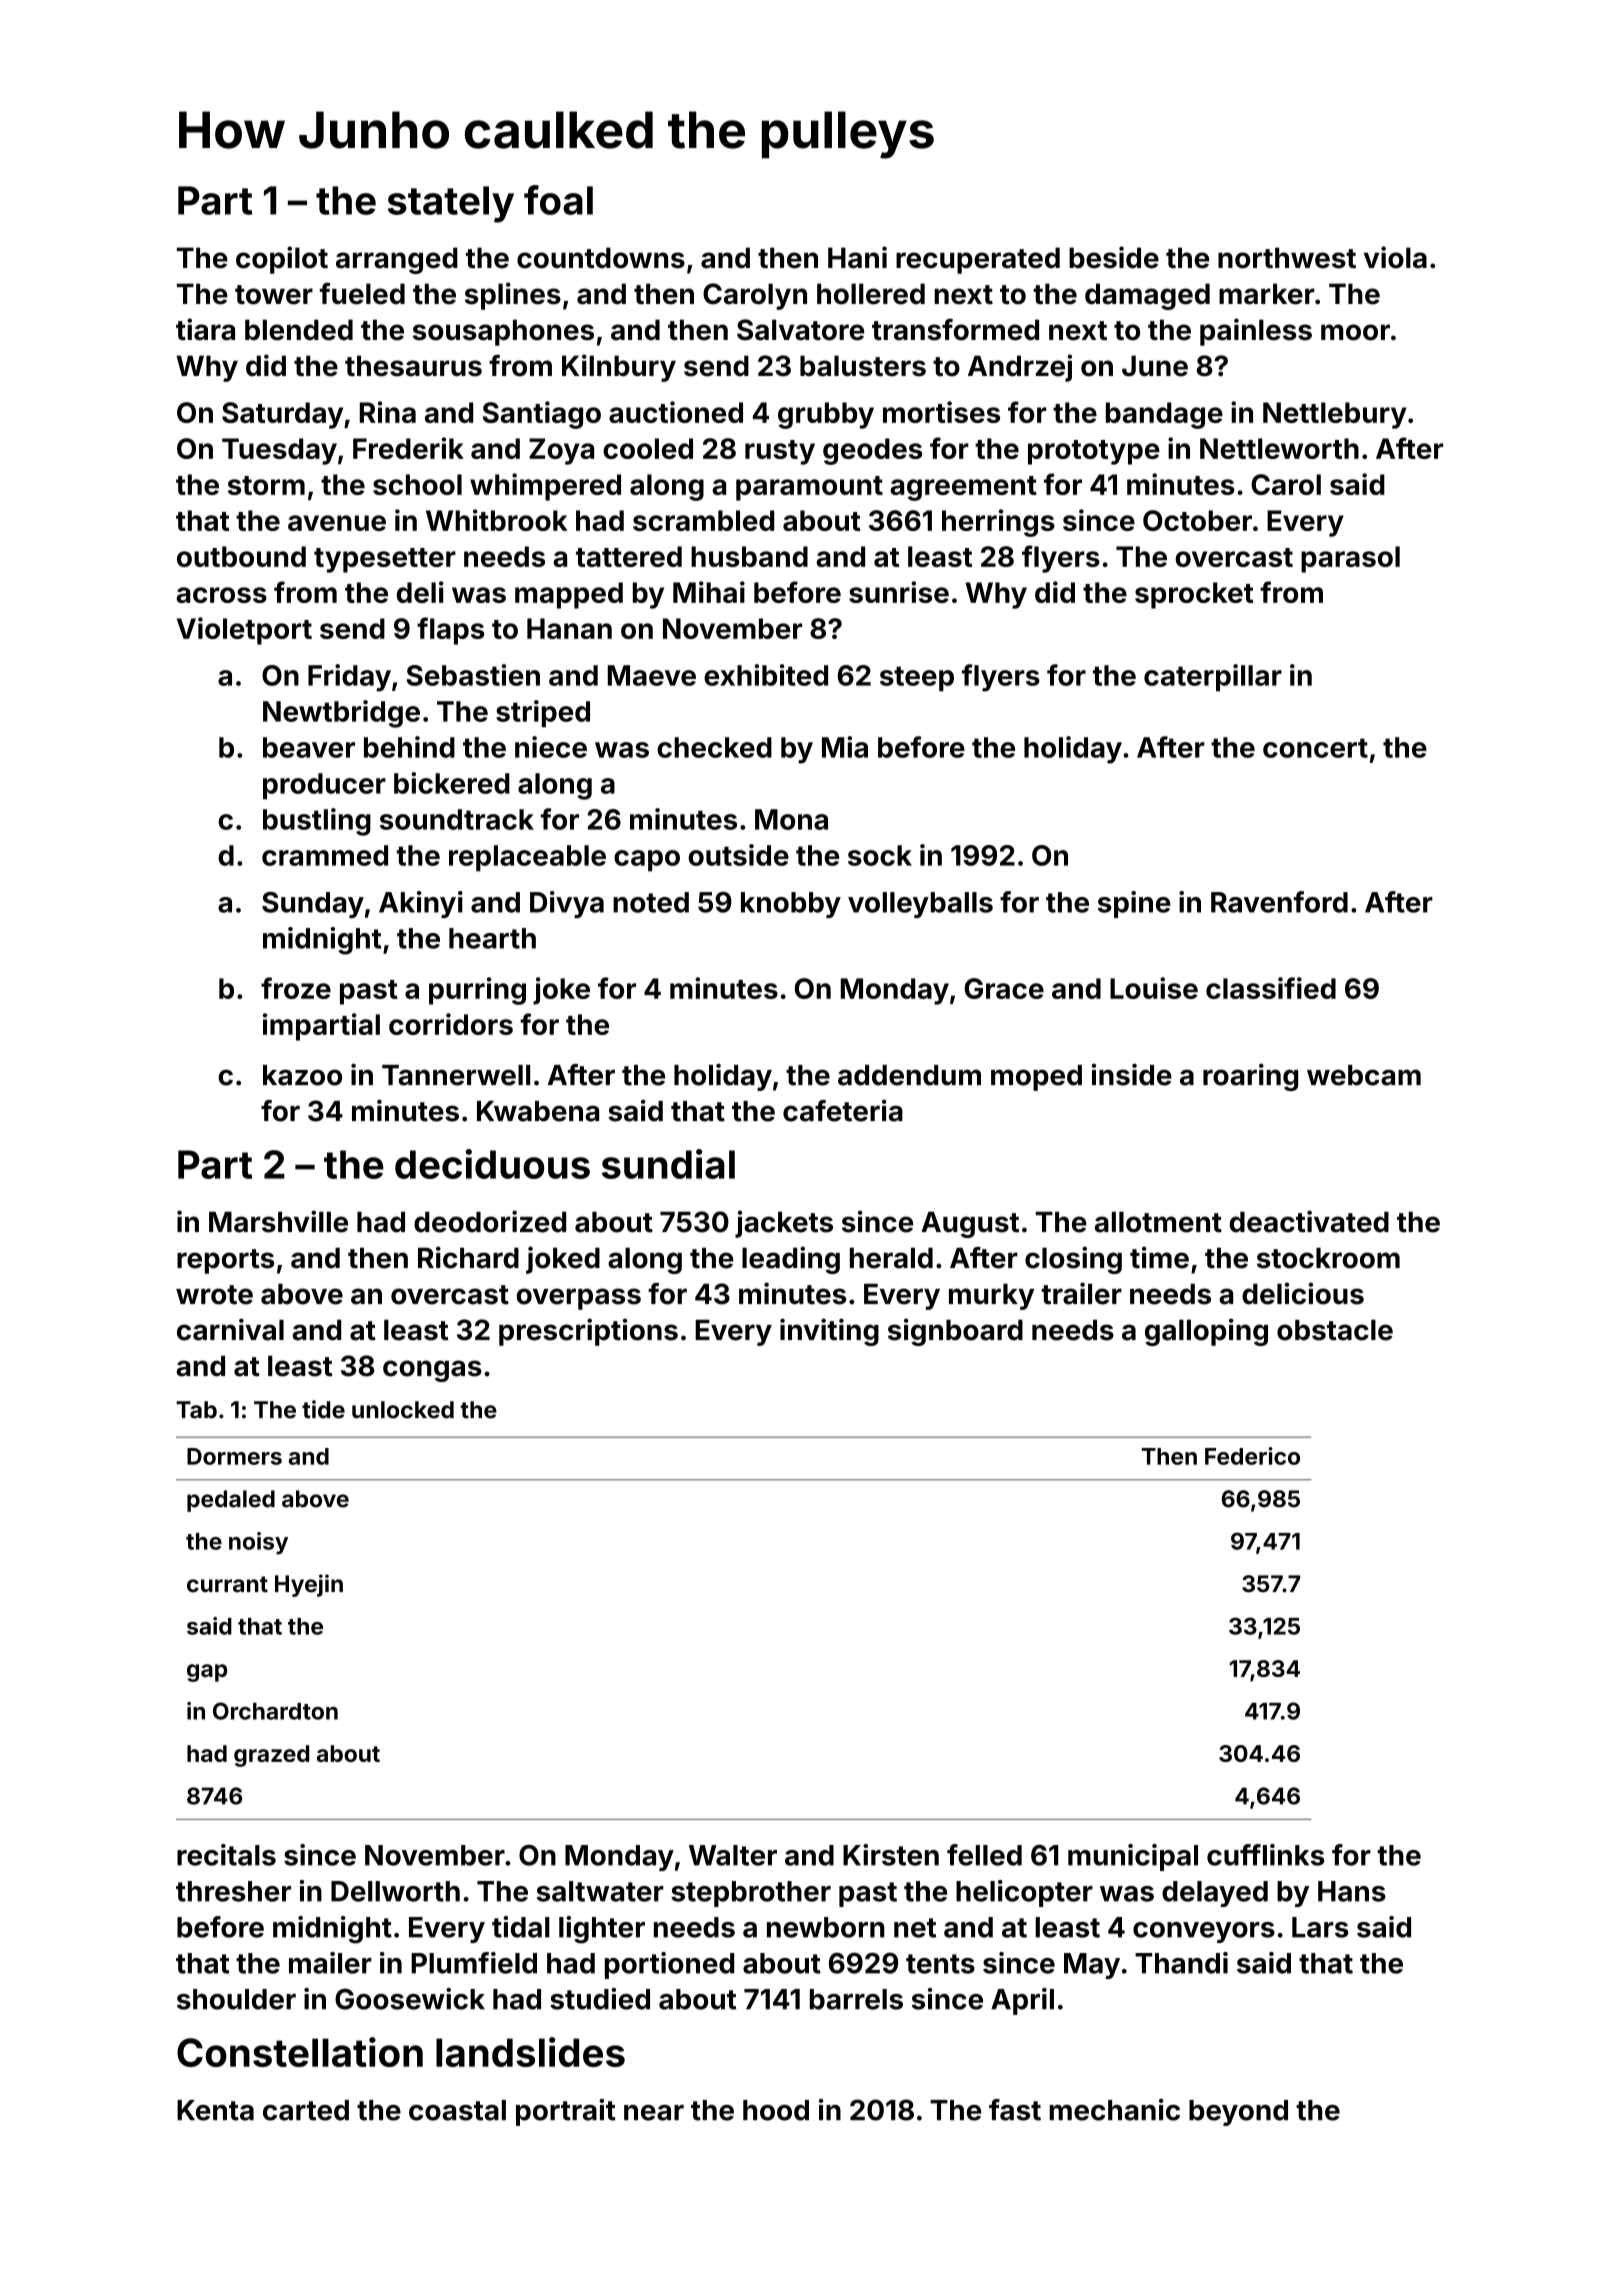  Describe the element at coordinates (1158, 1222) in the page. I see `allotment` at that location.
